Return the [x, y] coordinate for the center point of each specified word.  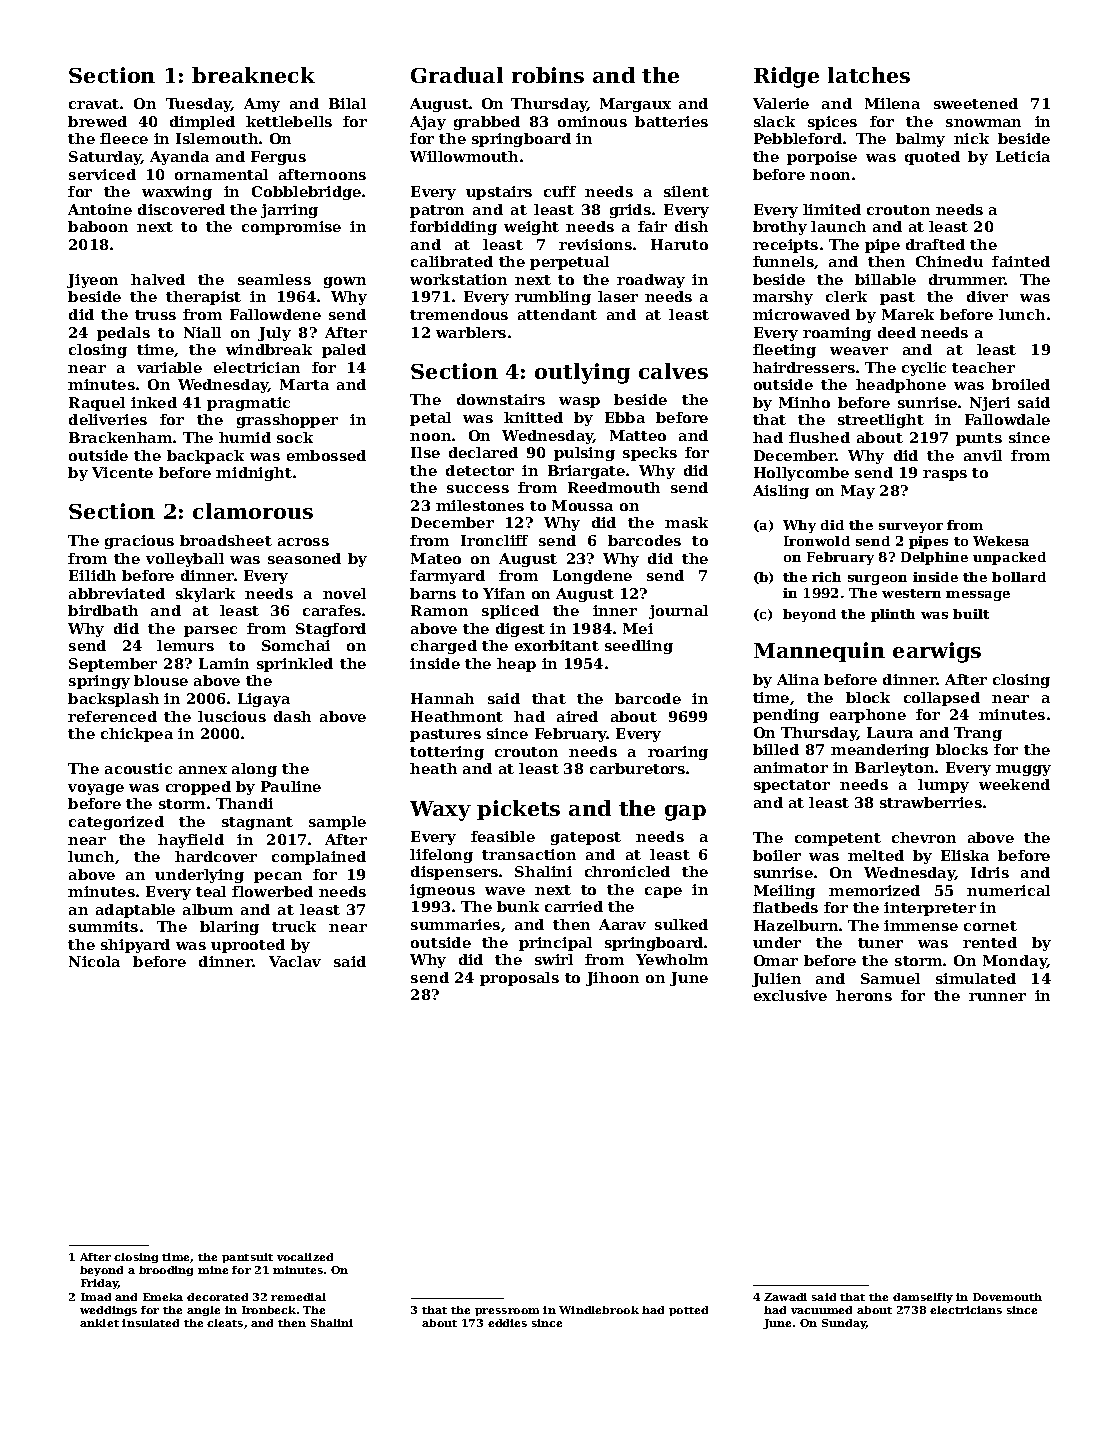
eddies [507, 1323]
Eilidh [92, 575]
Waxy [440, 811]
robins [548, 75]
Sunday [844, 1324]
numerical [1008, 890]
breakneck [253, 75]
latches [869, 75]
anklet [99, 1323]
